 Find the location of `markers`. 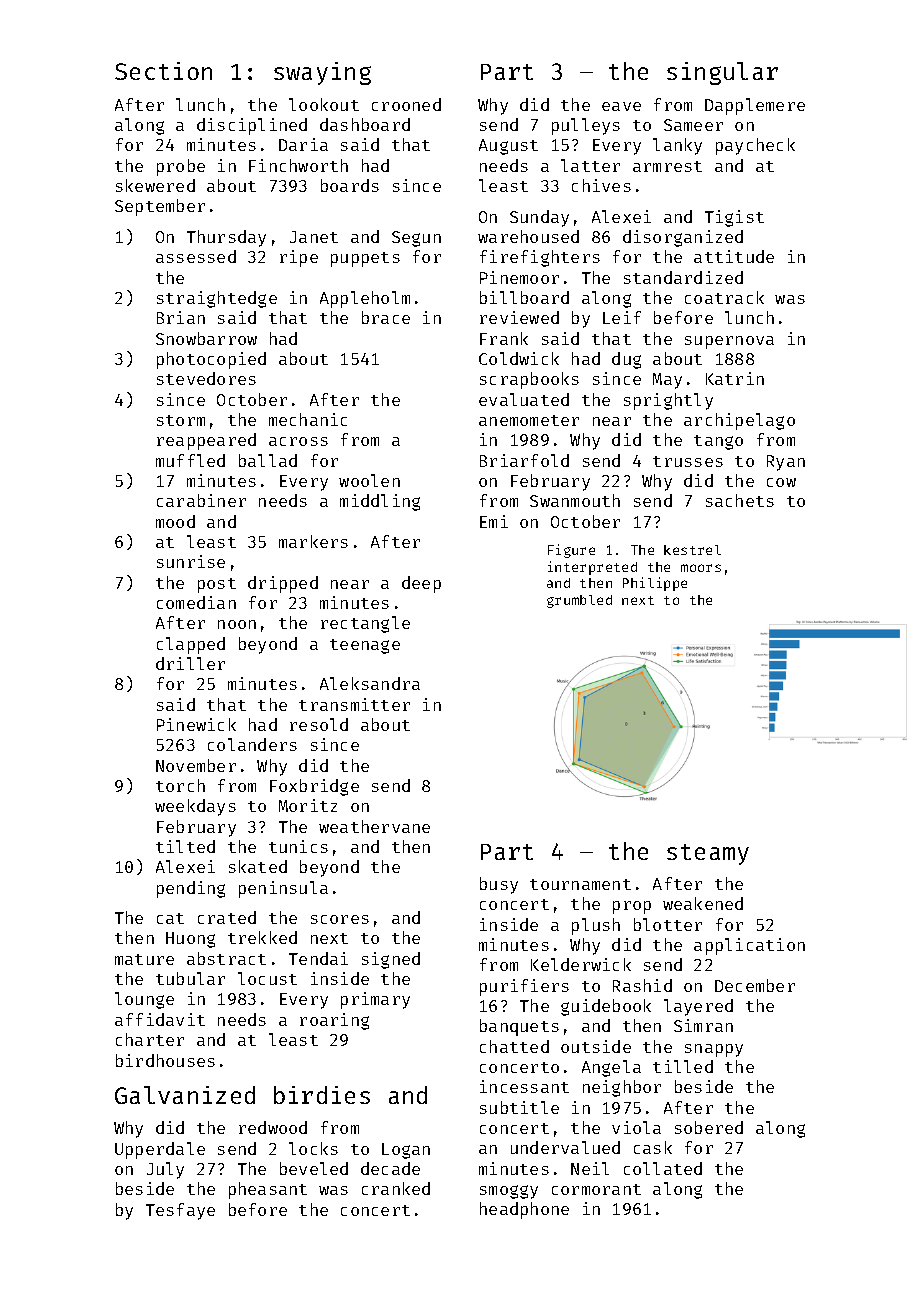

markers is located at coordinates (313, 541).
